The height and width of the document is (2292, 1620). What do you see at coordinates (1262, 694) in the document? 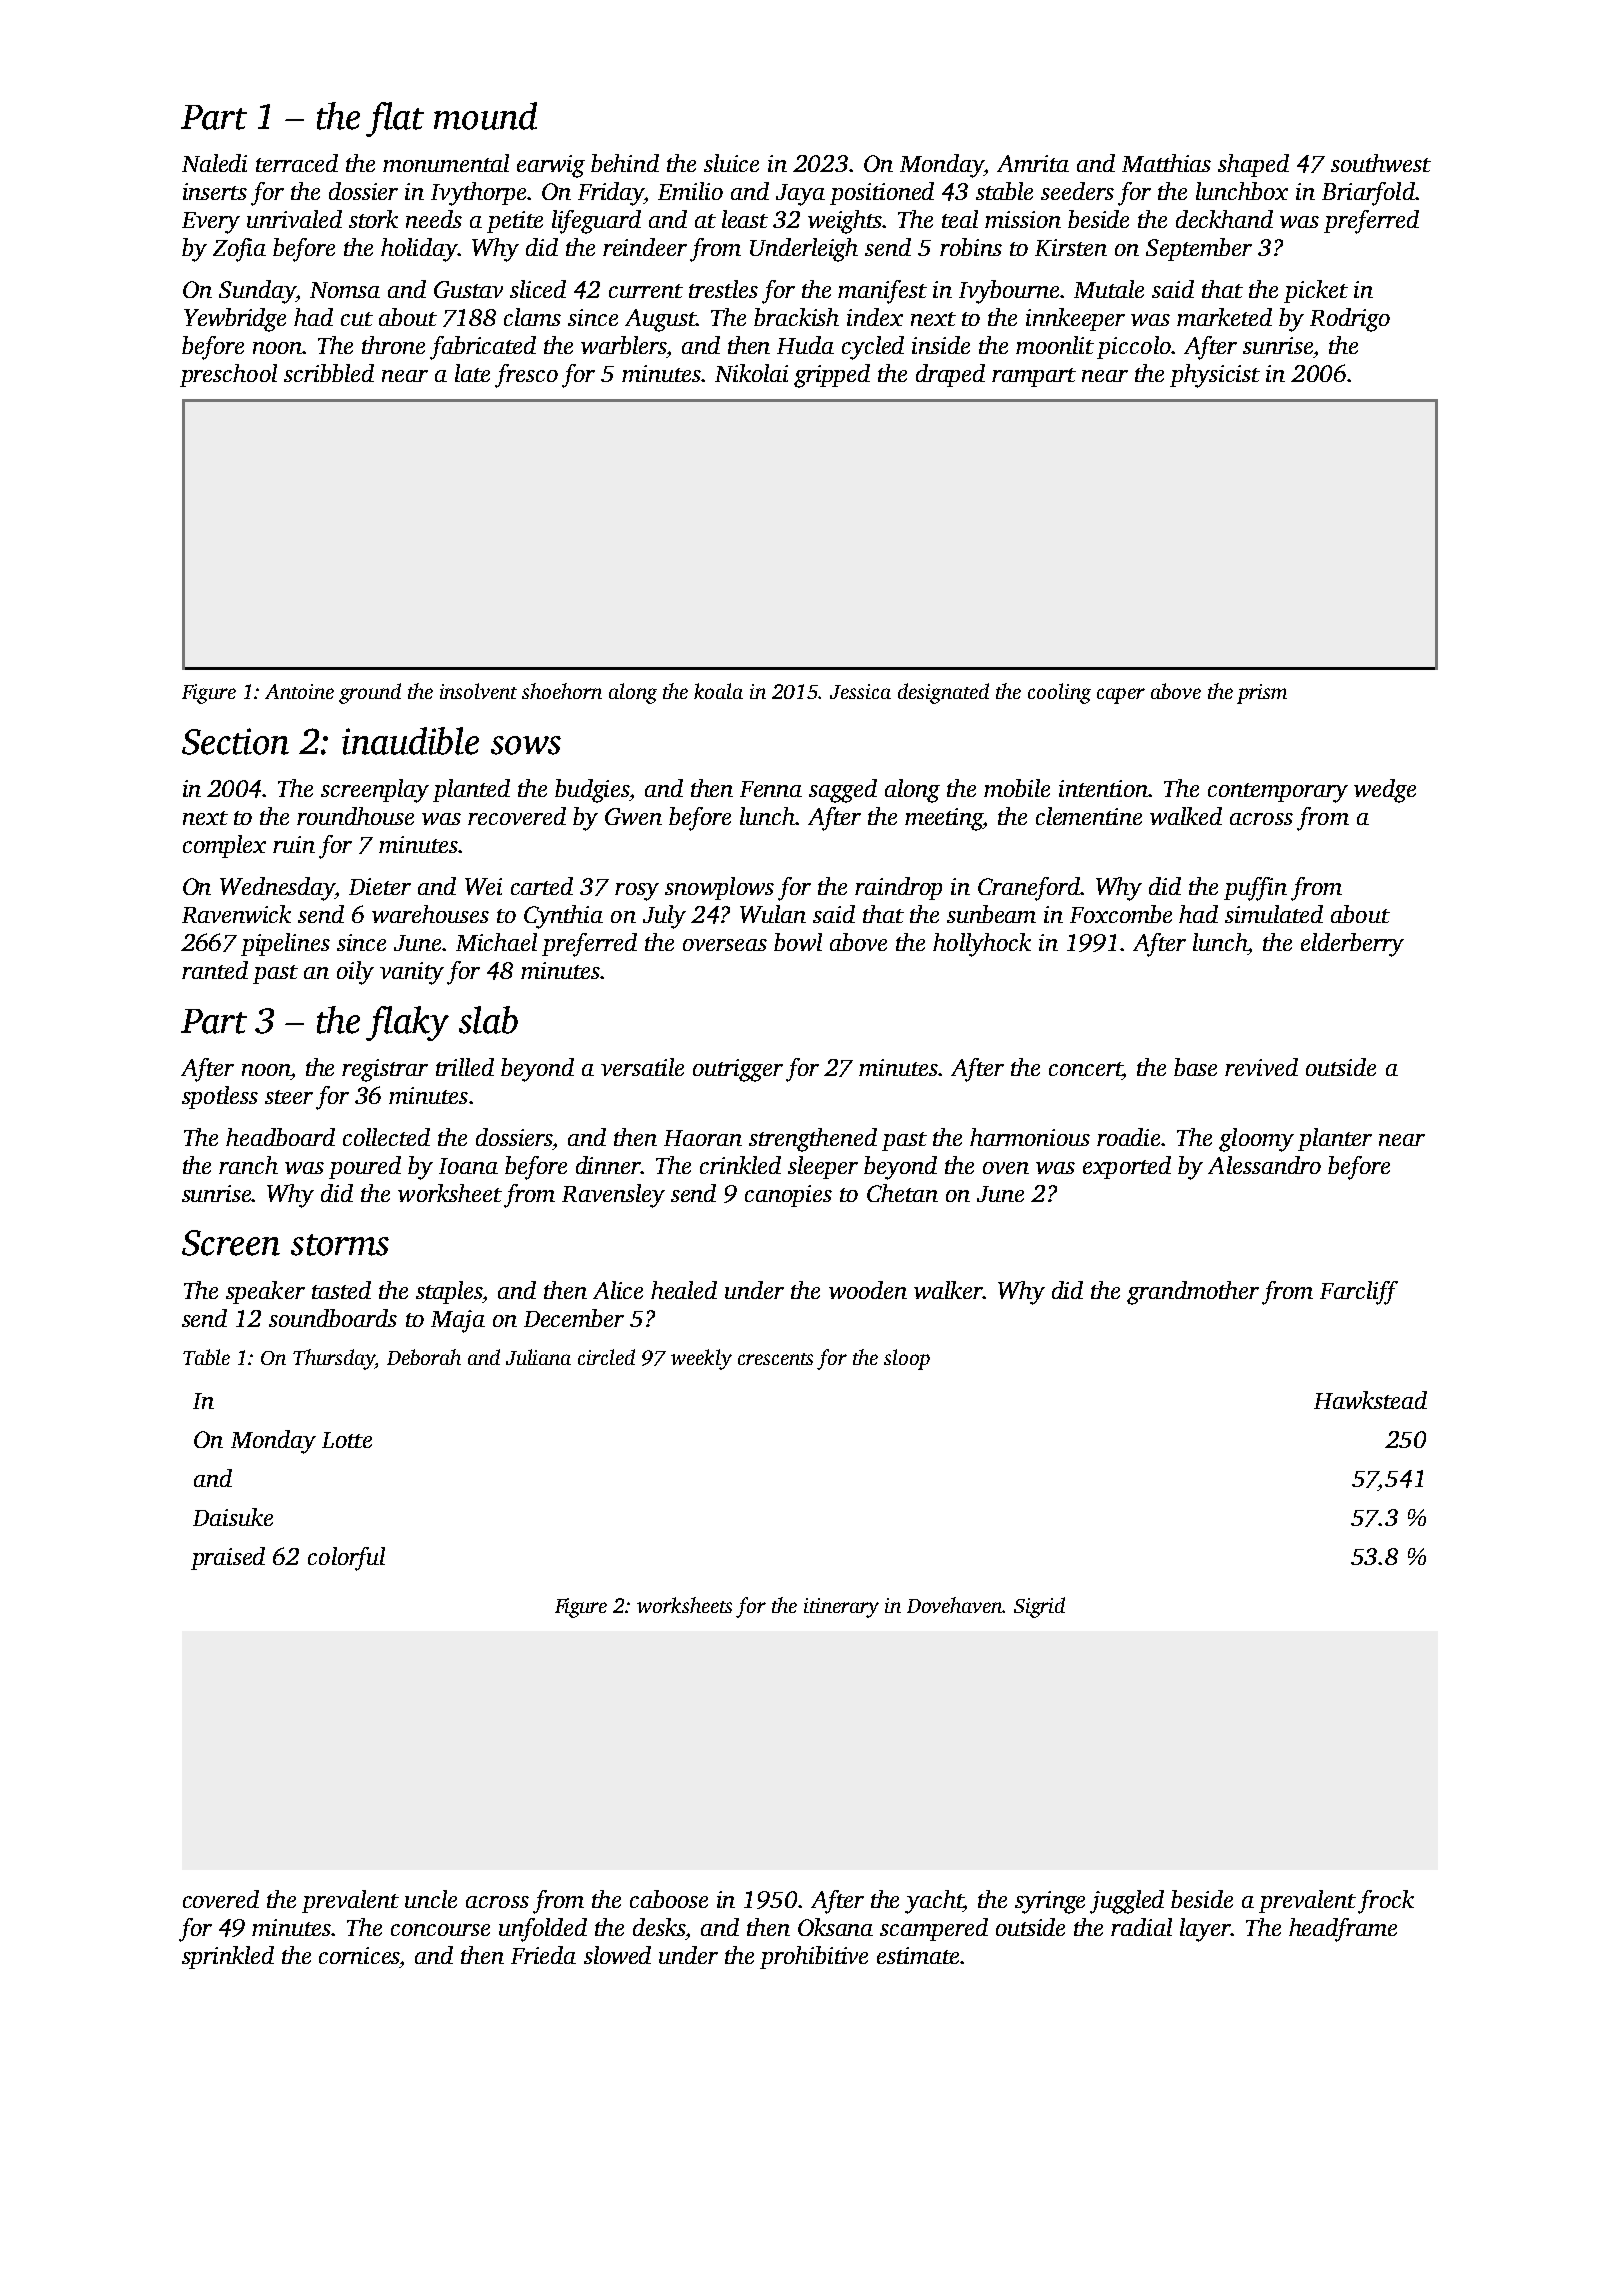
I see `prism` at bounding box center [1262, 694].
